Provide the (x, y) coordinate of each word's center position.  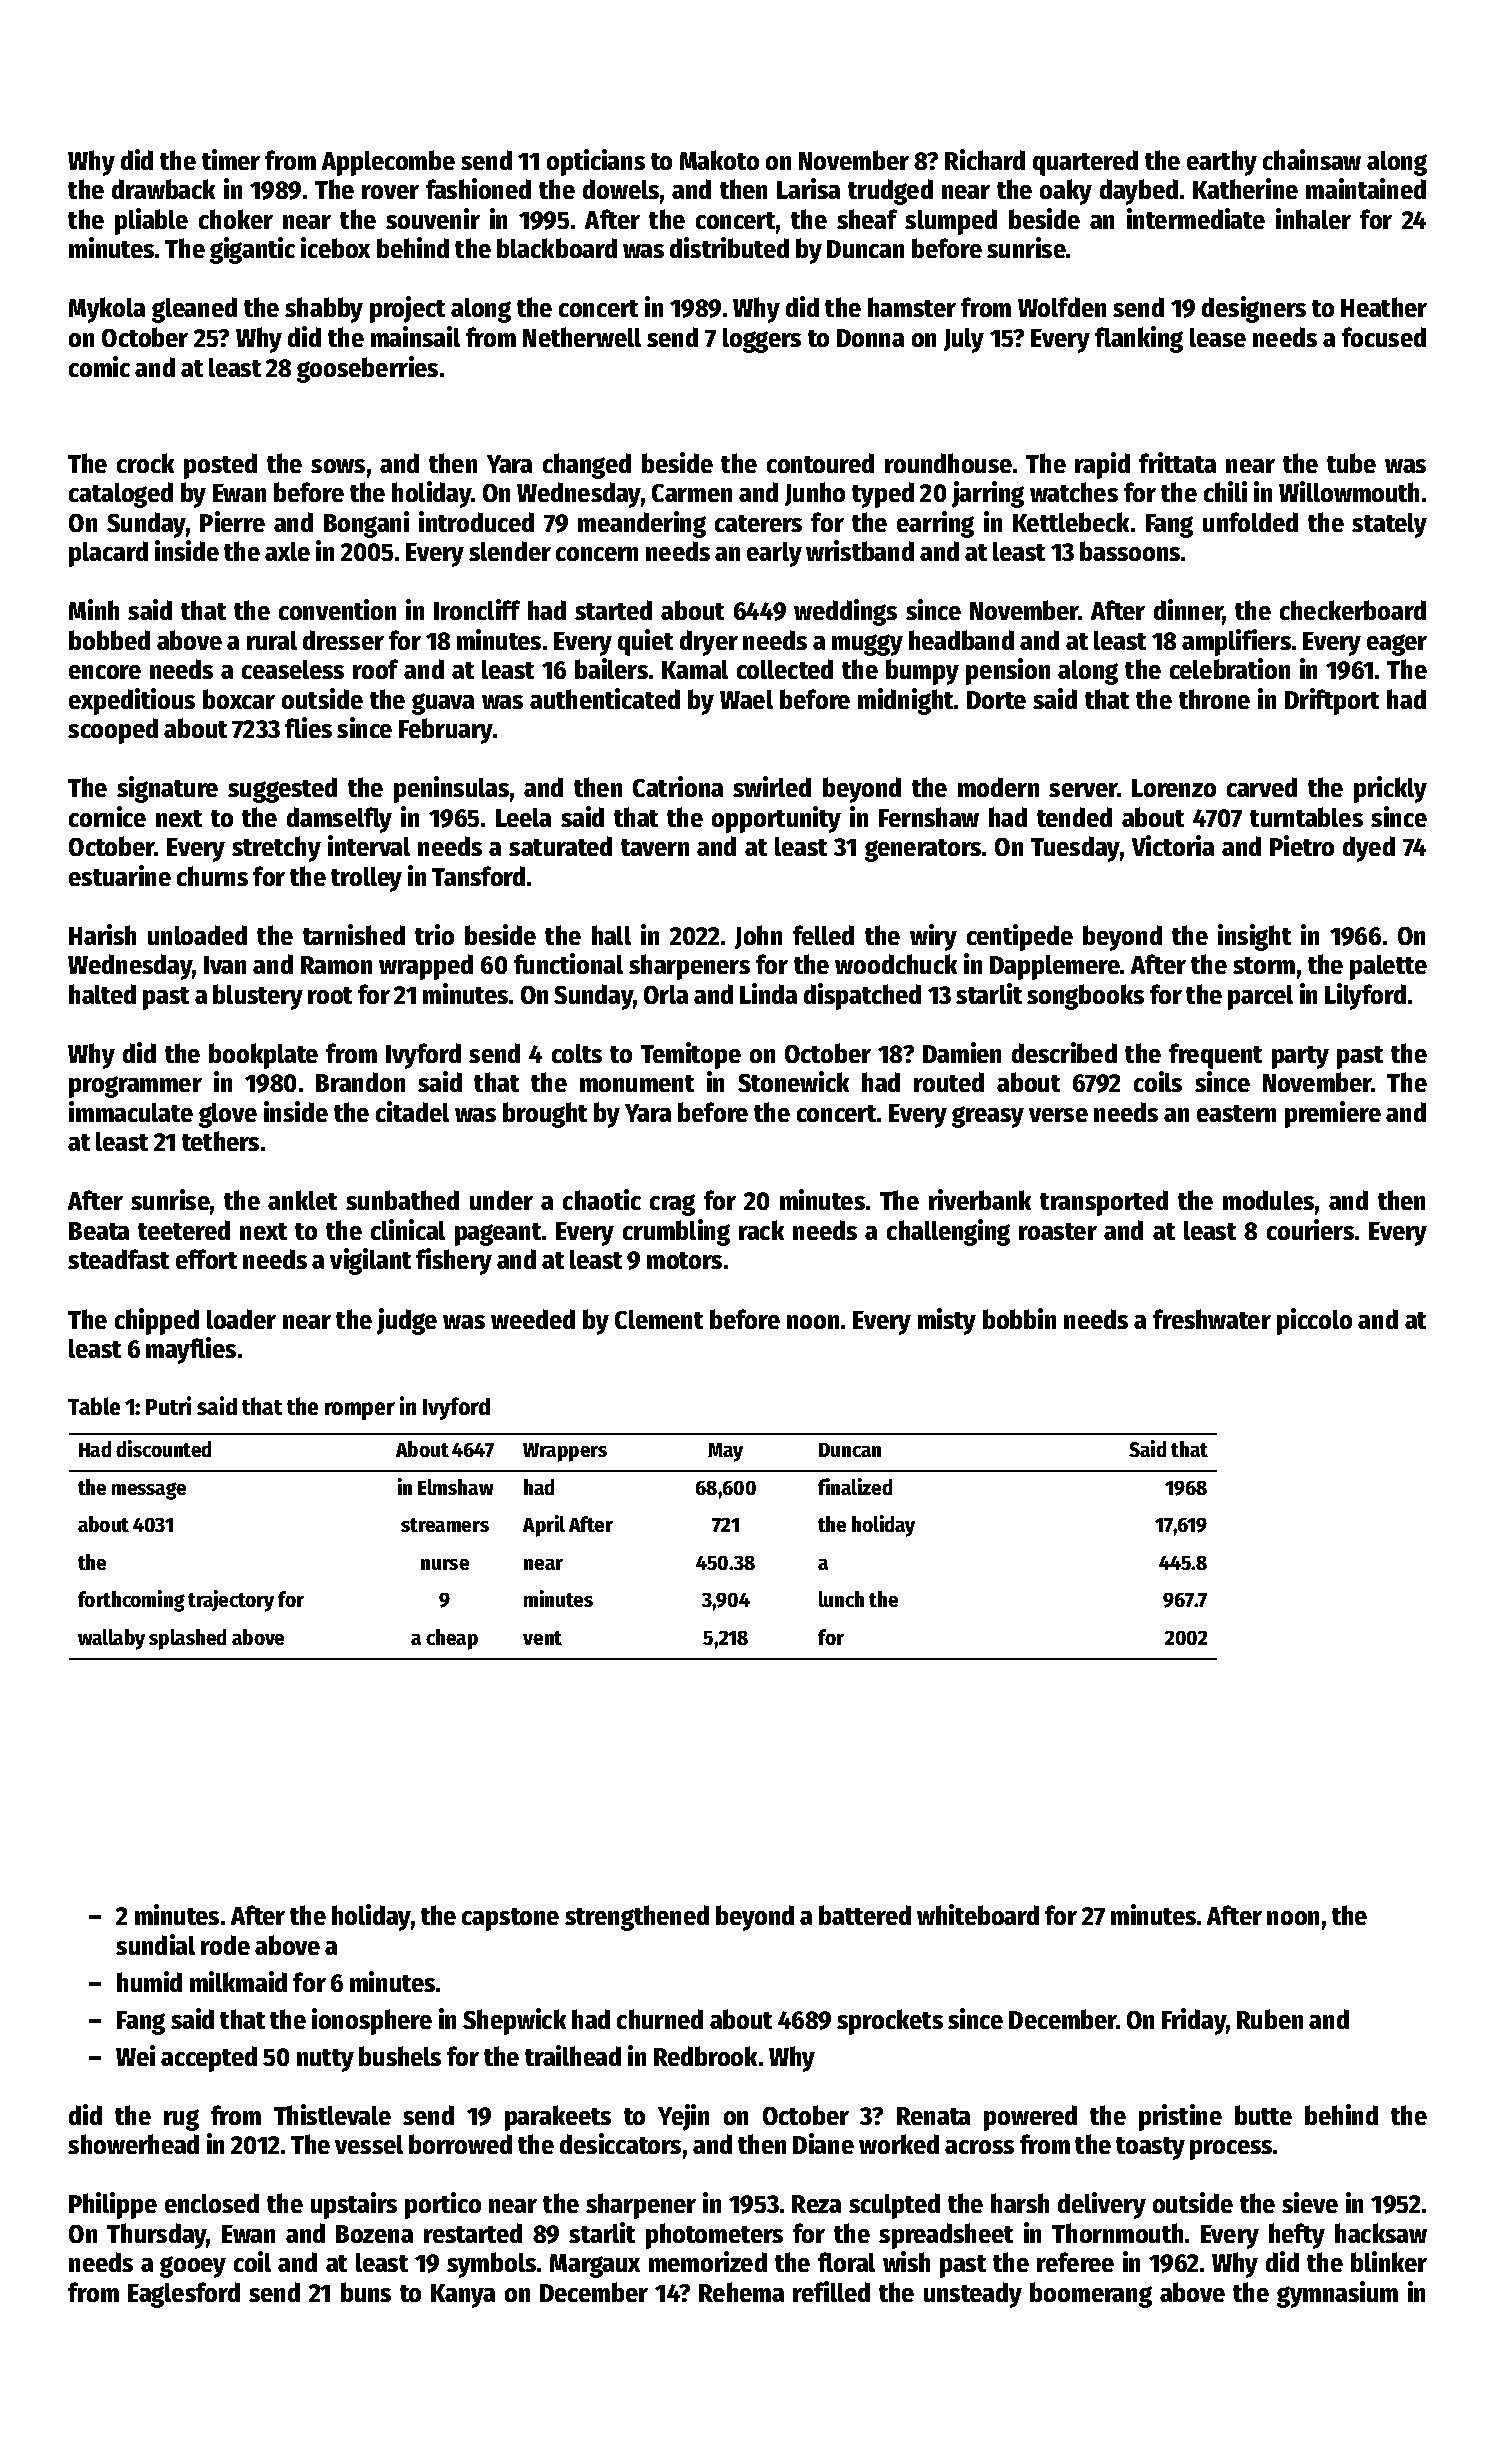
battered (865, 1915)
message (149, 1491)
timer (231, 159)
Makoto (719, 160)
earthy (1222, 163)
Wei (135, 2055)
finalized (855, 1486)
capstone (510, 1919)
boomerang (1091, 2295)
